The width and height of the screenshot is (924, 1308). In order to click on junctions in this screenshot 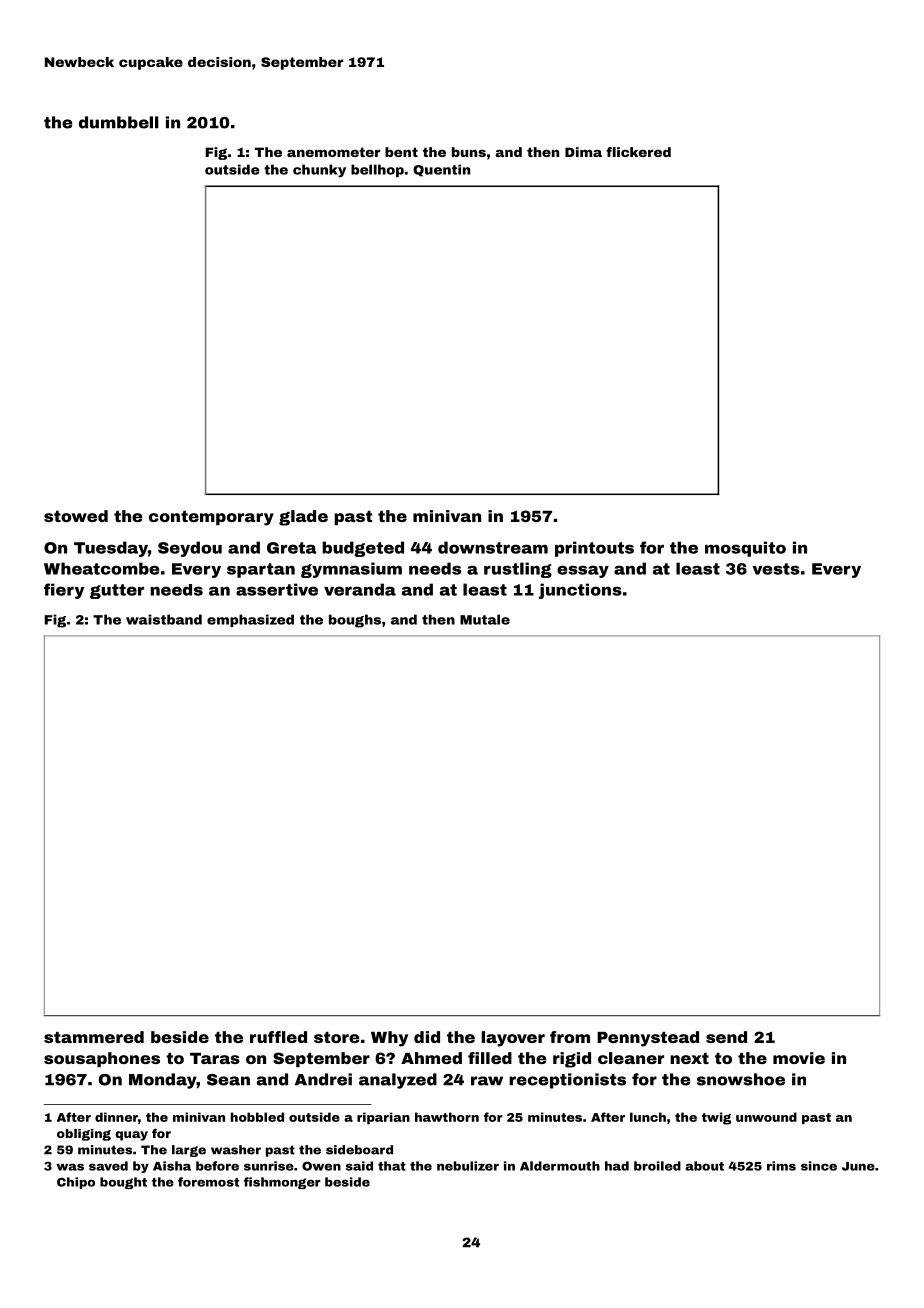, I will do `click(580, 591)`.
